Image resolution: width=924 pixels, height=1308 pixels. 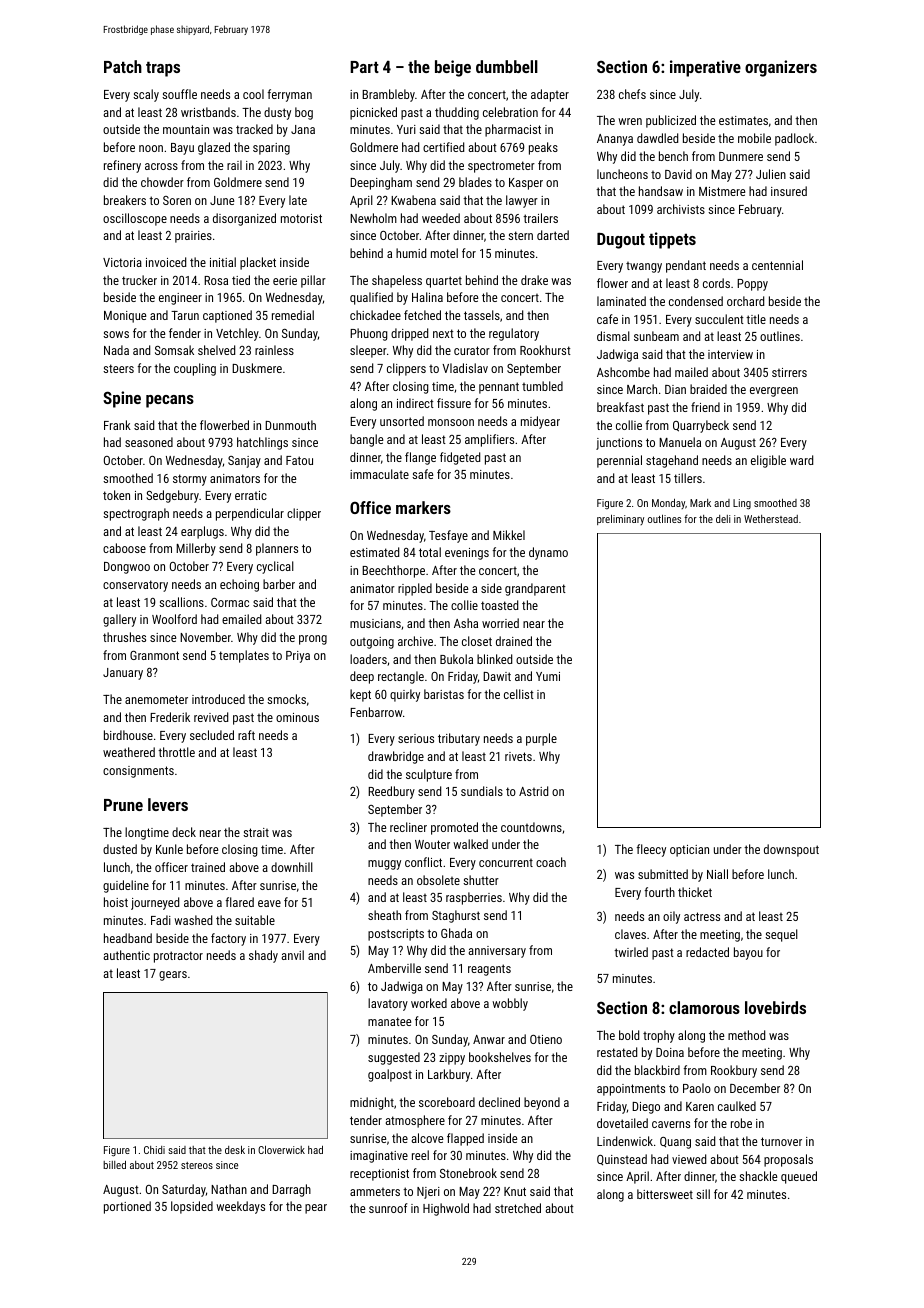 I want to click on sunroof, so click(x=388, y=1208).
